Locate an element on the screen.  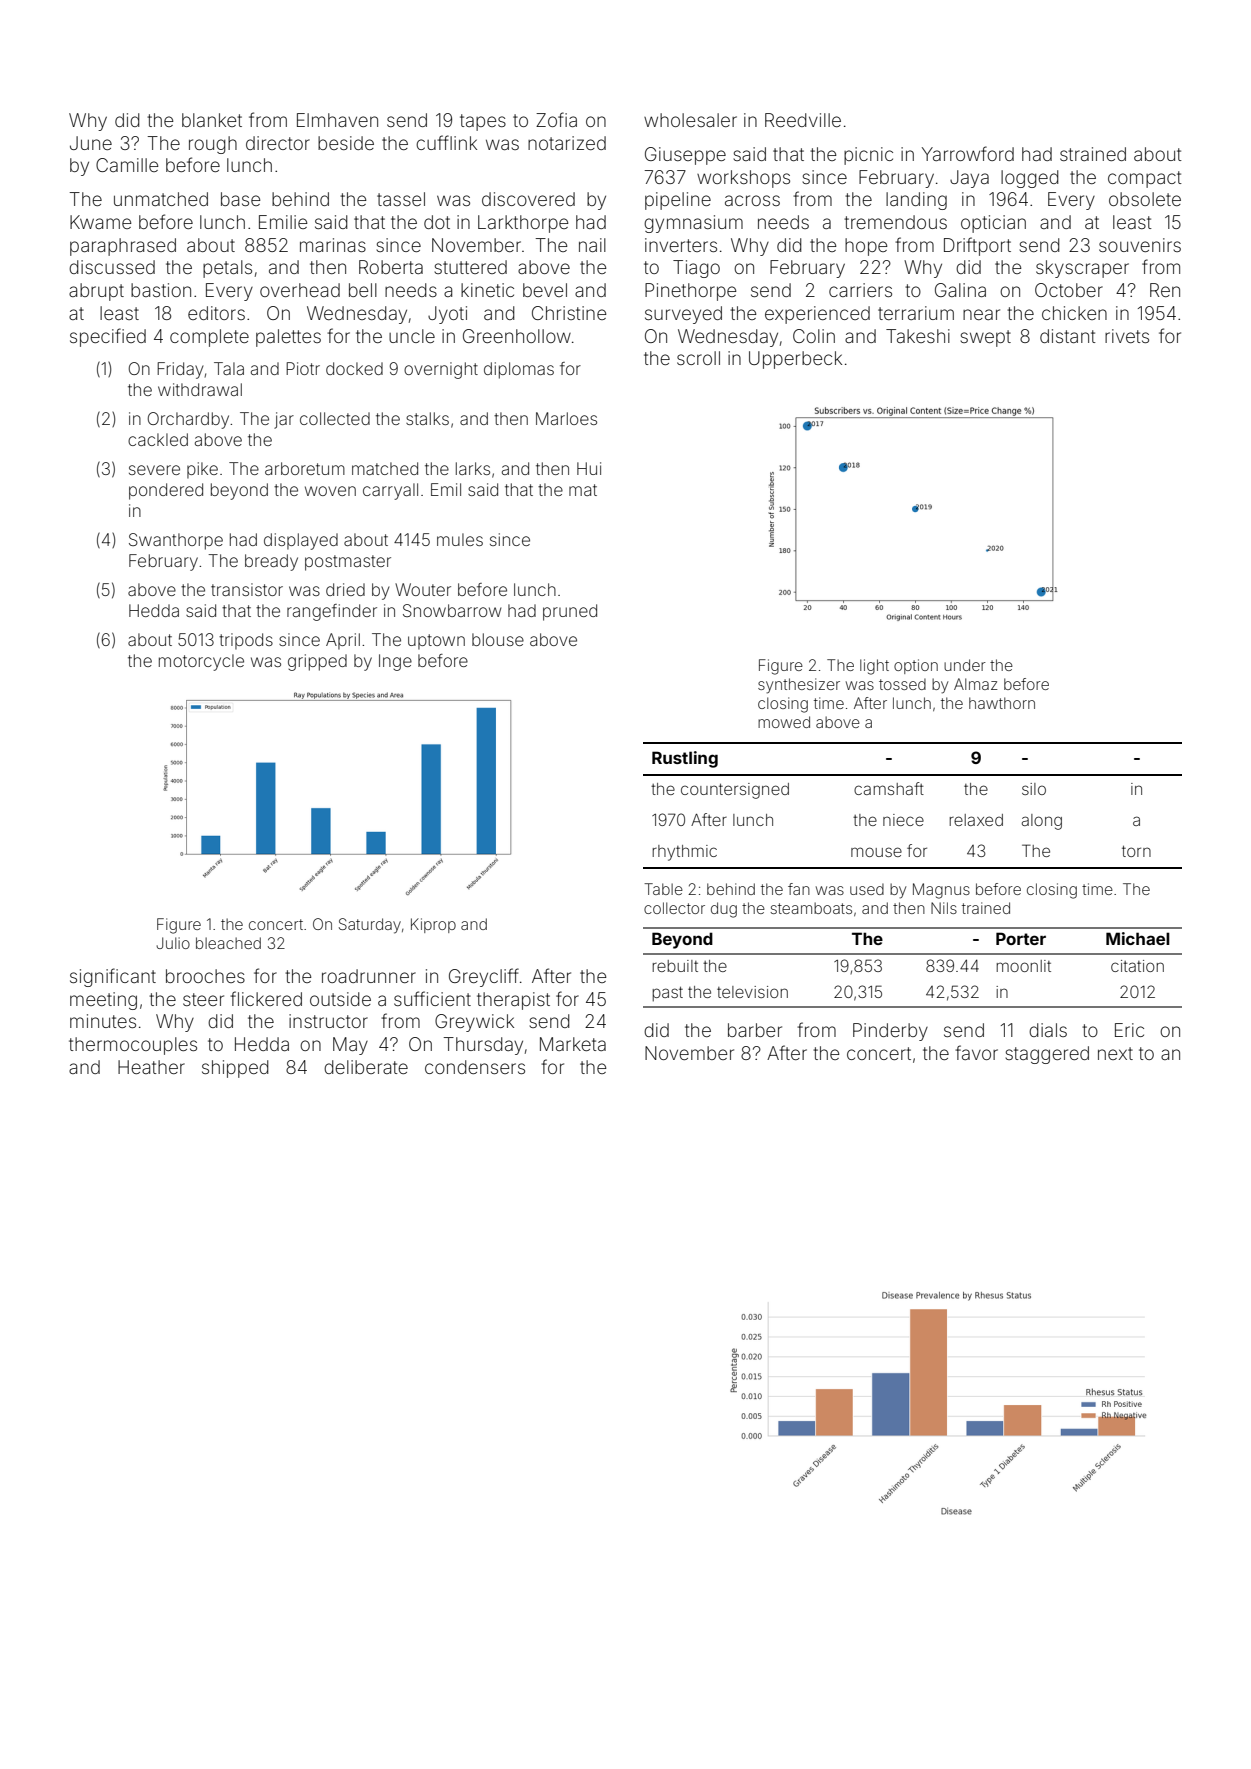
Marketa is located at coordinates (573, 1044).
